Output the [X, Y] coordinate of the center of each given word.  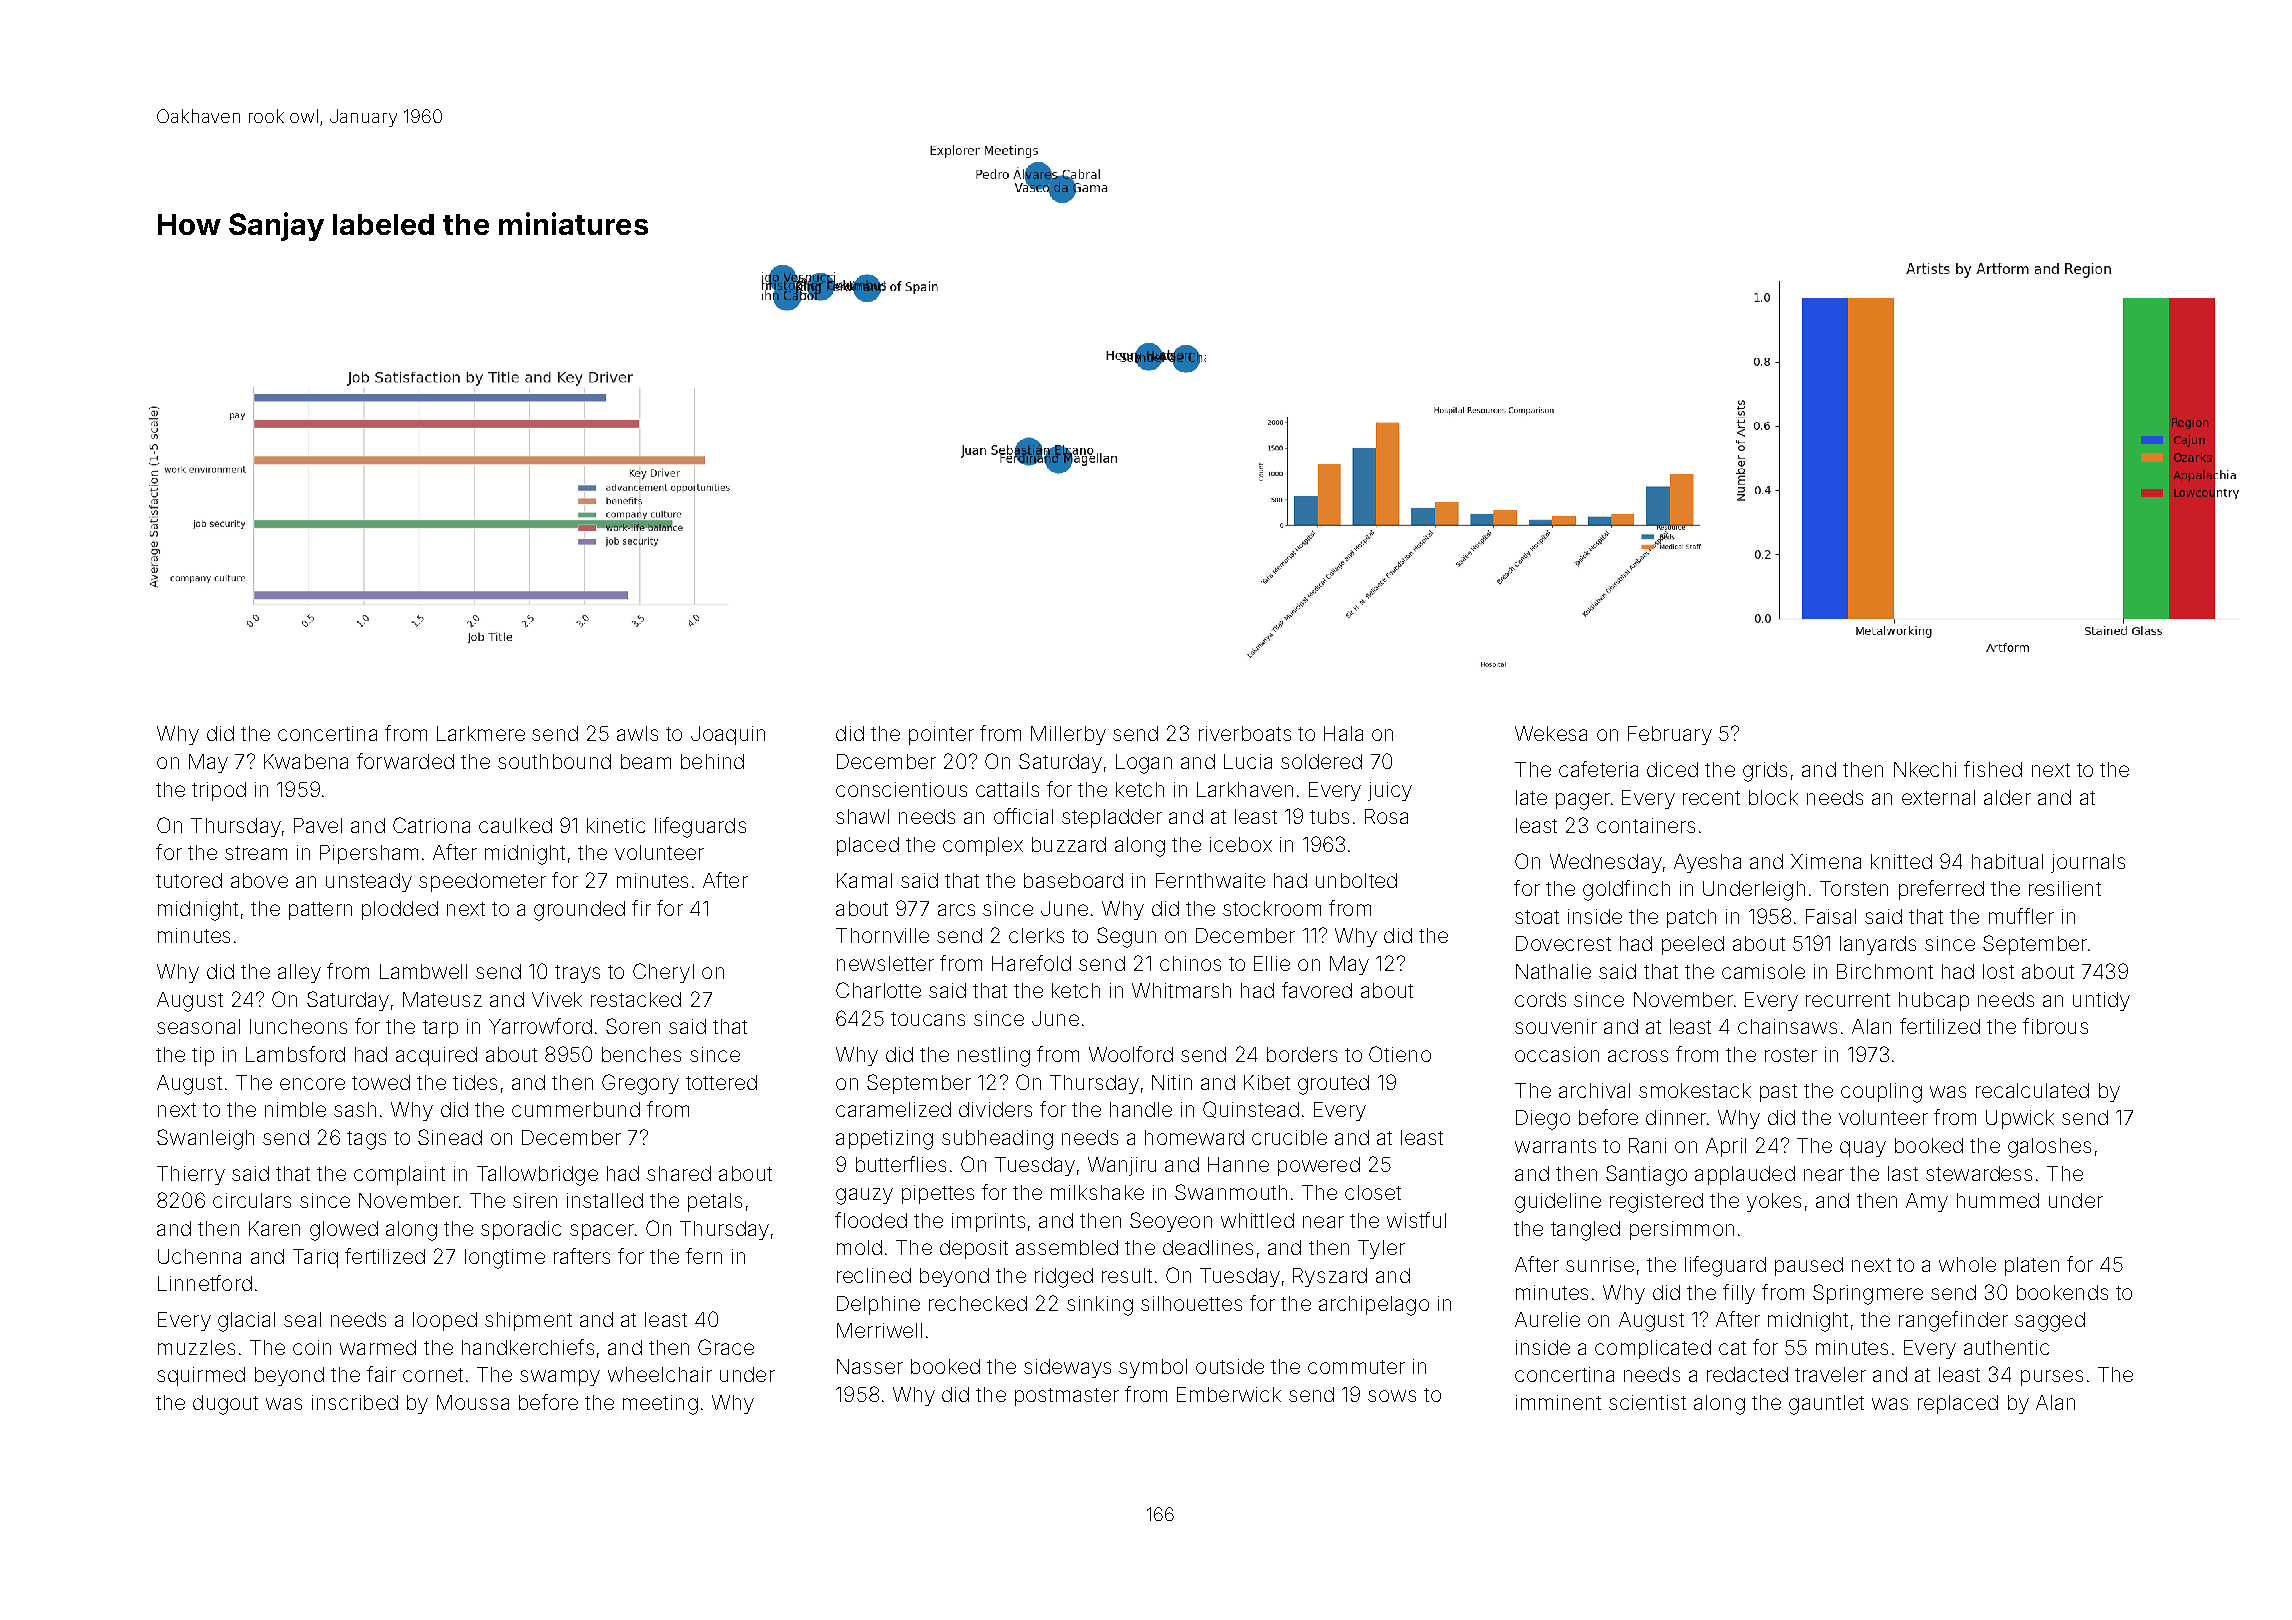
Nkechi [1925, 769]
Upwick [2020, 1119]
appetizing [884, 1140]
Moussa [473, 1402]
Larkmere [481, 733]
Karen [274, 1228]
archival [1594, 1090]
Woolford [1131, 1054]
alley [299, 973]
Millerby [1068, 735]
